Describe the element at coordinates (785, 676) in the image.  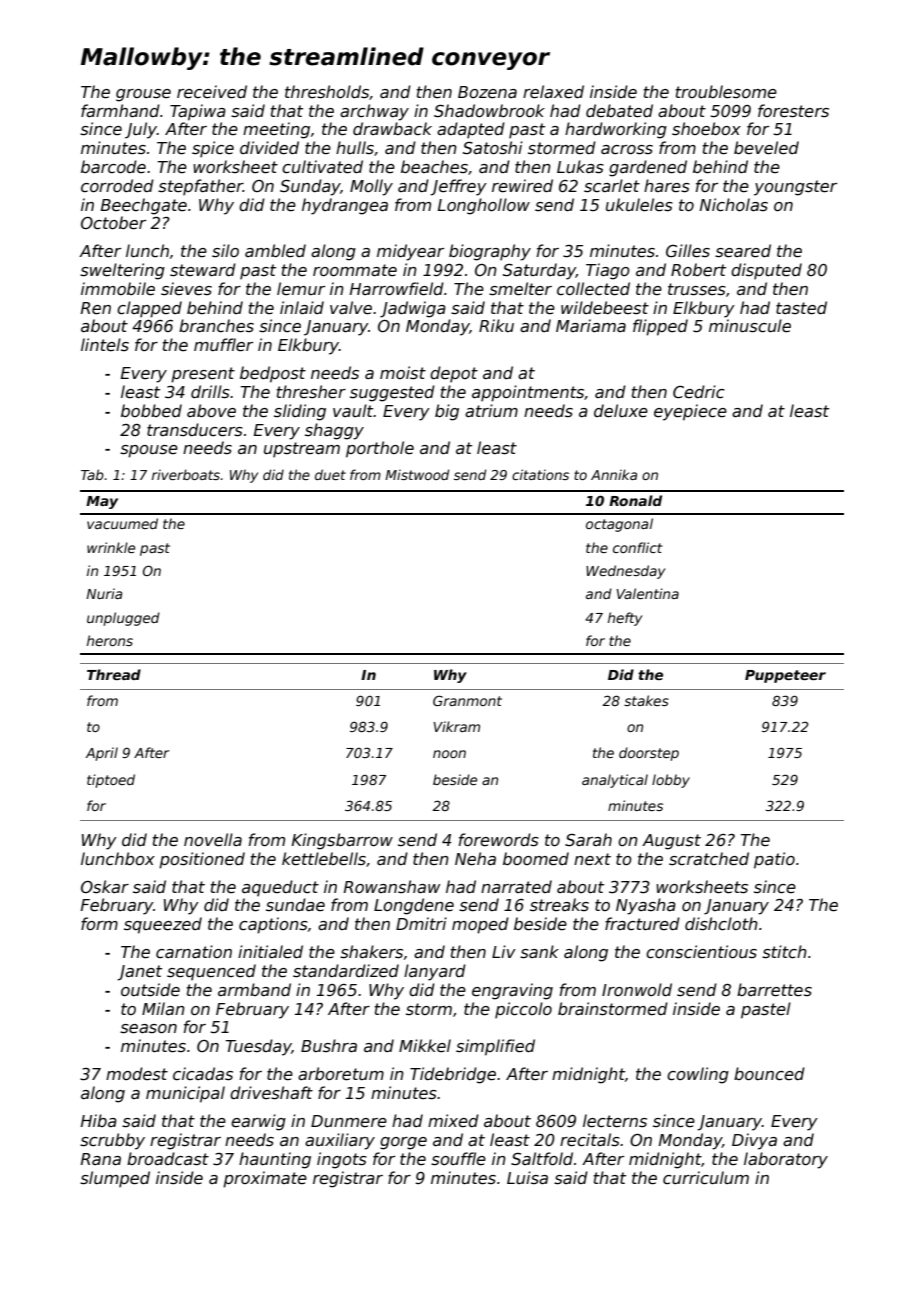
I see `Puppeteer` at that location.
